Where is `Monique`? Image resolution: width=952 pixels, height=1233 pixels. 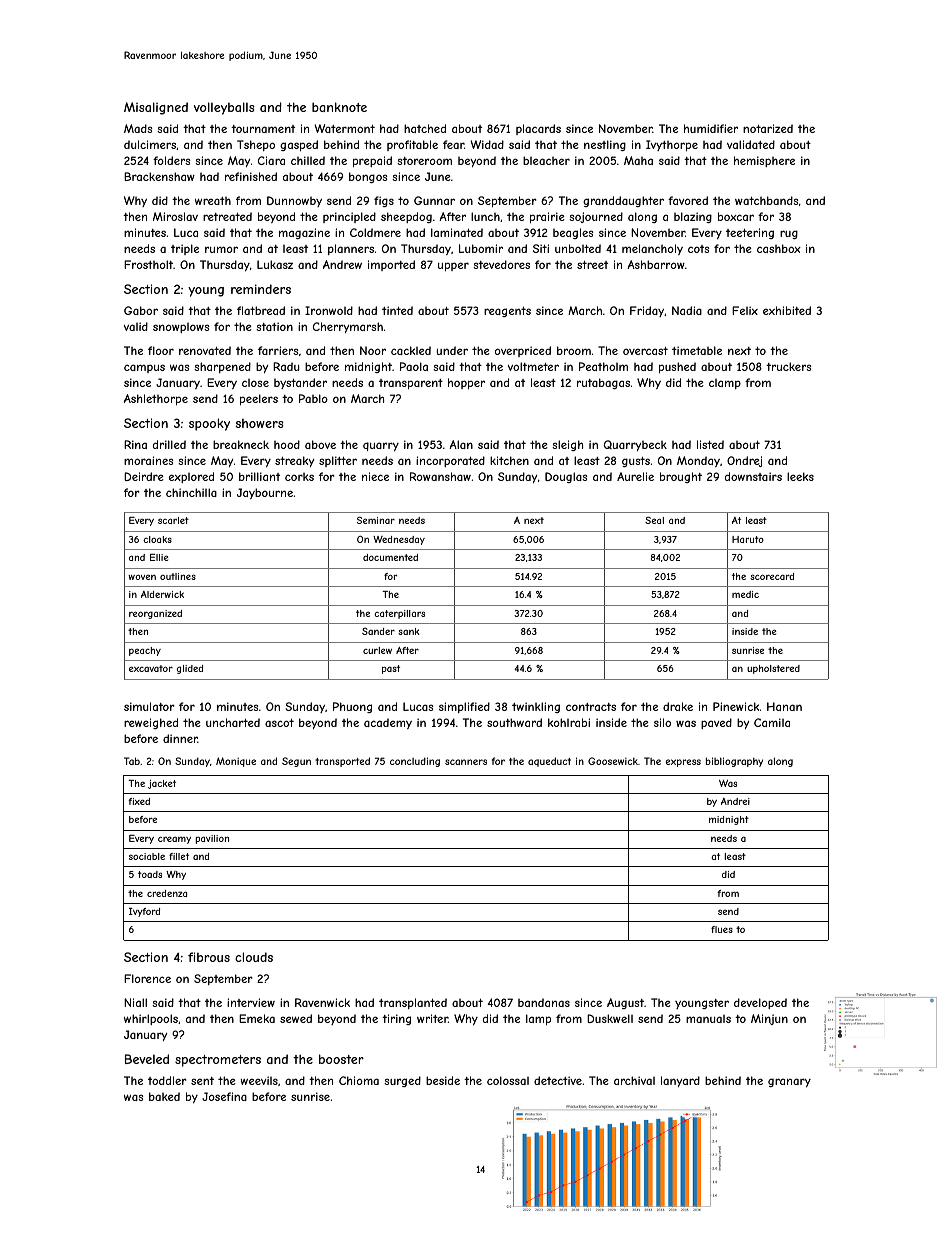
Monique is located at coordinates (236, 762).
